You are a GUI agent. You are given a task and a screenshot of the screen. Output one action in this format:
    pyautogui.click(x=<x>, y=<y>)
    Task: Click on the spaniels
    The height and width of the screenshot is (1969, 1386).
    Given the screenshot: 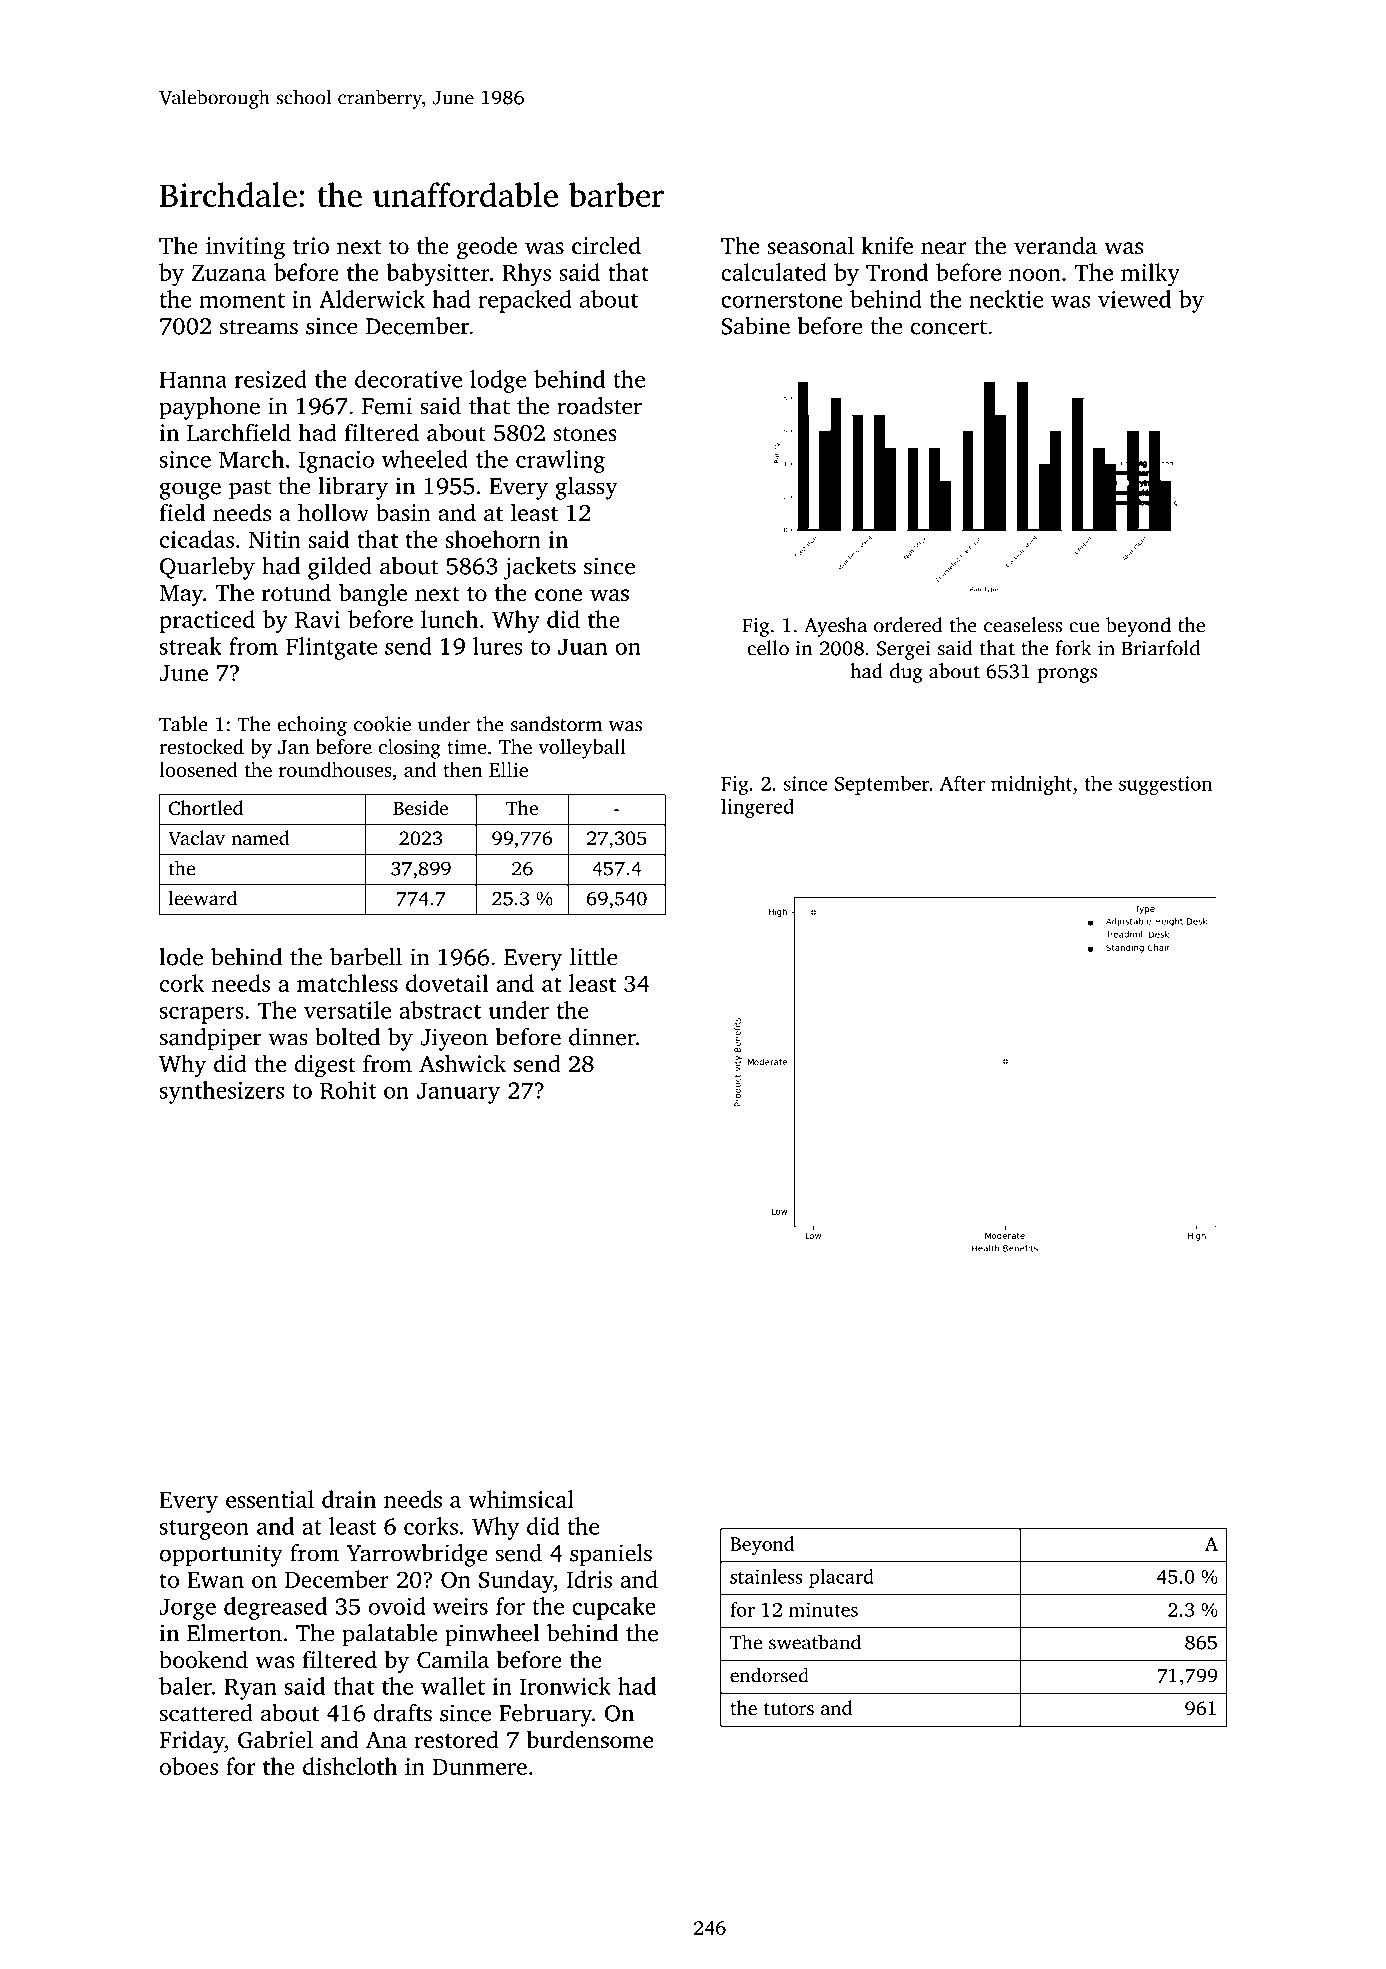 What is the action you would take?
    pyautogui.click(x=611, y=1555)
